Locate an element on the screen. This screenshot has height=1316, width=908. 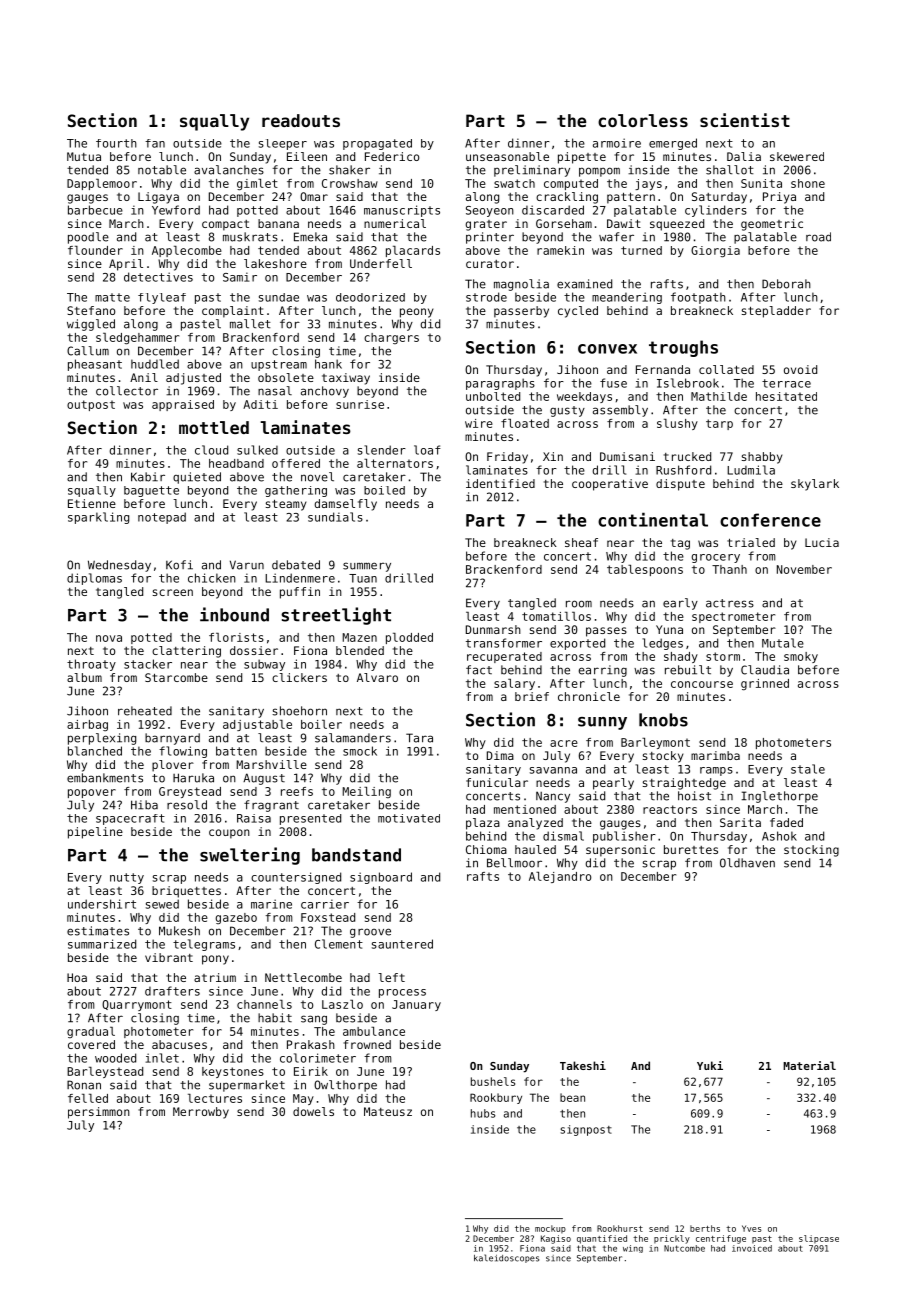
gathering is located at coordinates (296, 491).
